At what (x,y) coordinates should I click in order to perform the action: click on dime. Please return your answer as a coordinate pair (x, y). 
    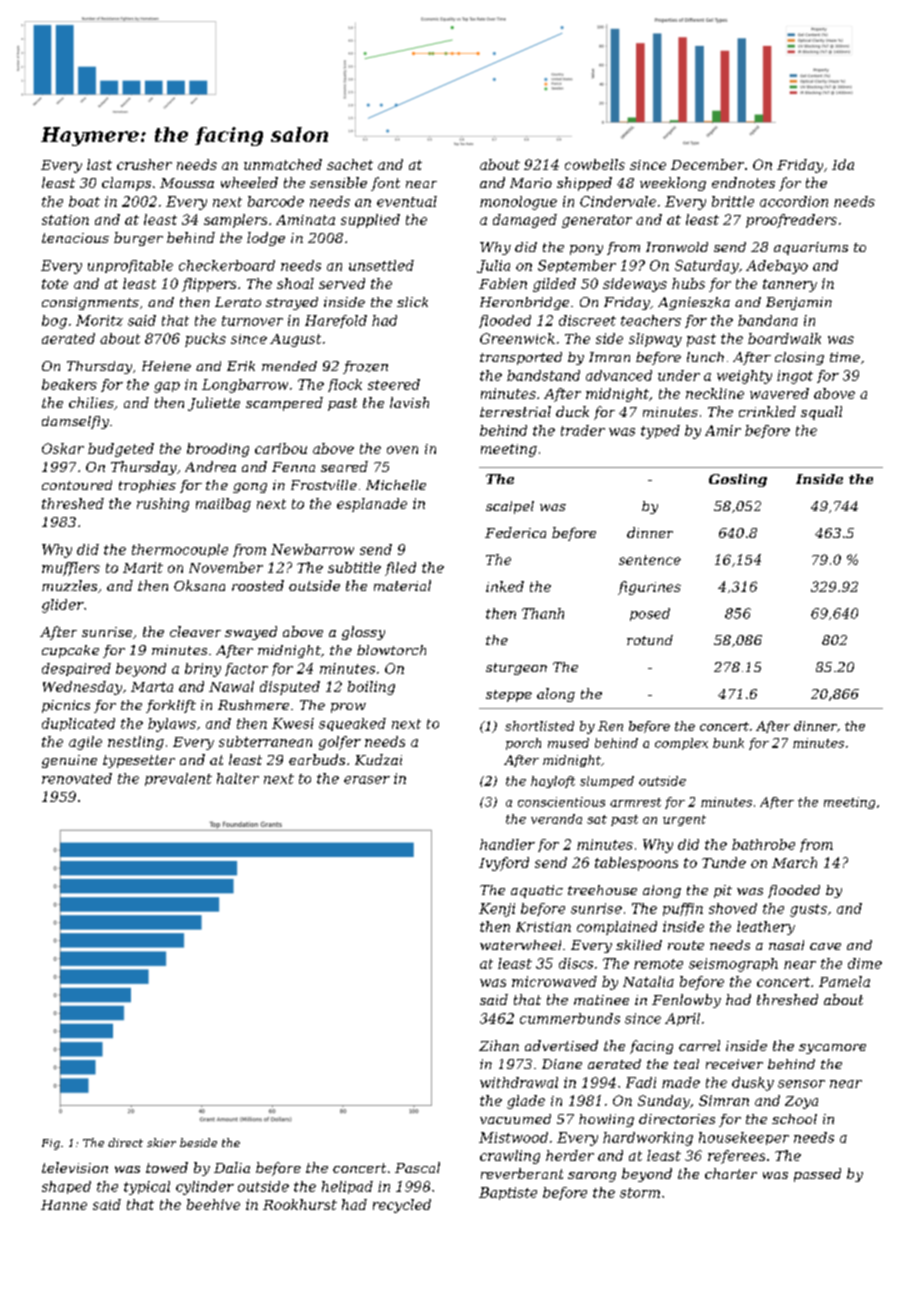
    Looking at the image, I should click on (865, 963).
